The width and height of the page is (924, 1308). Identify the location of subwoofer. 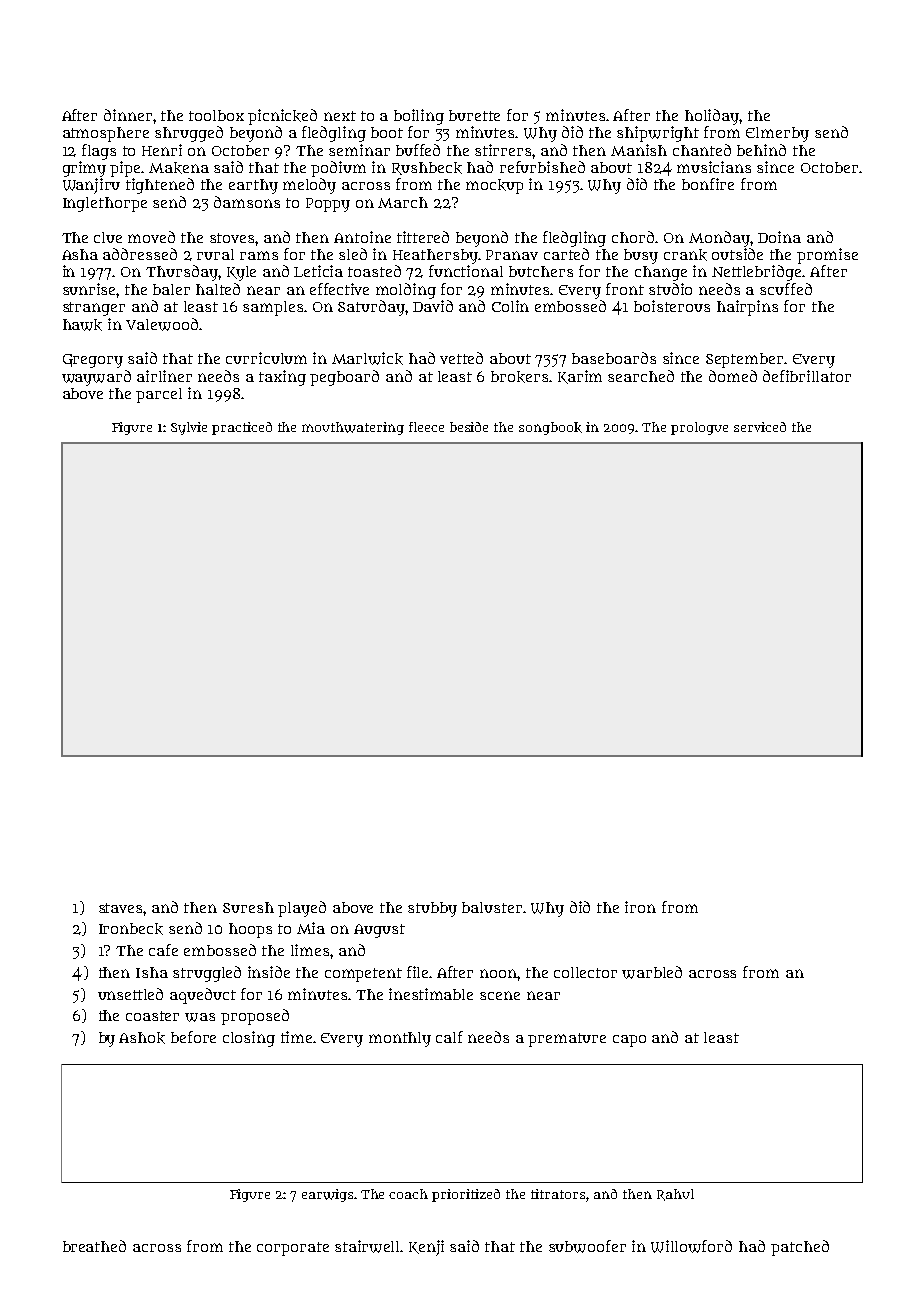
(587, 1246).
